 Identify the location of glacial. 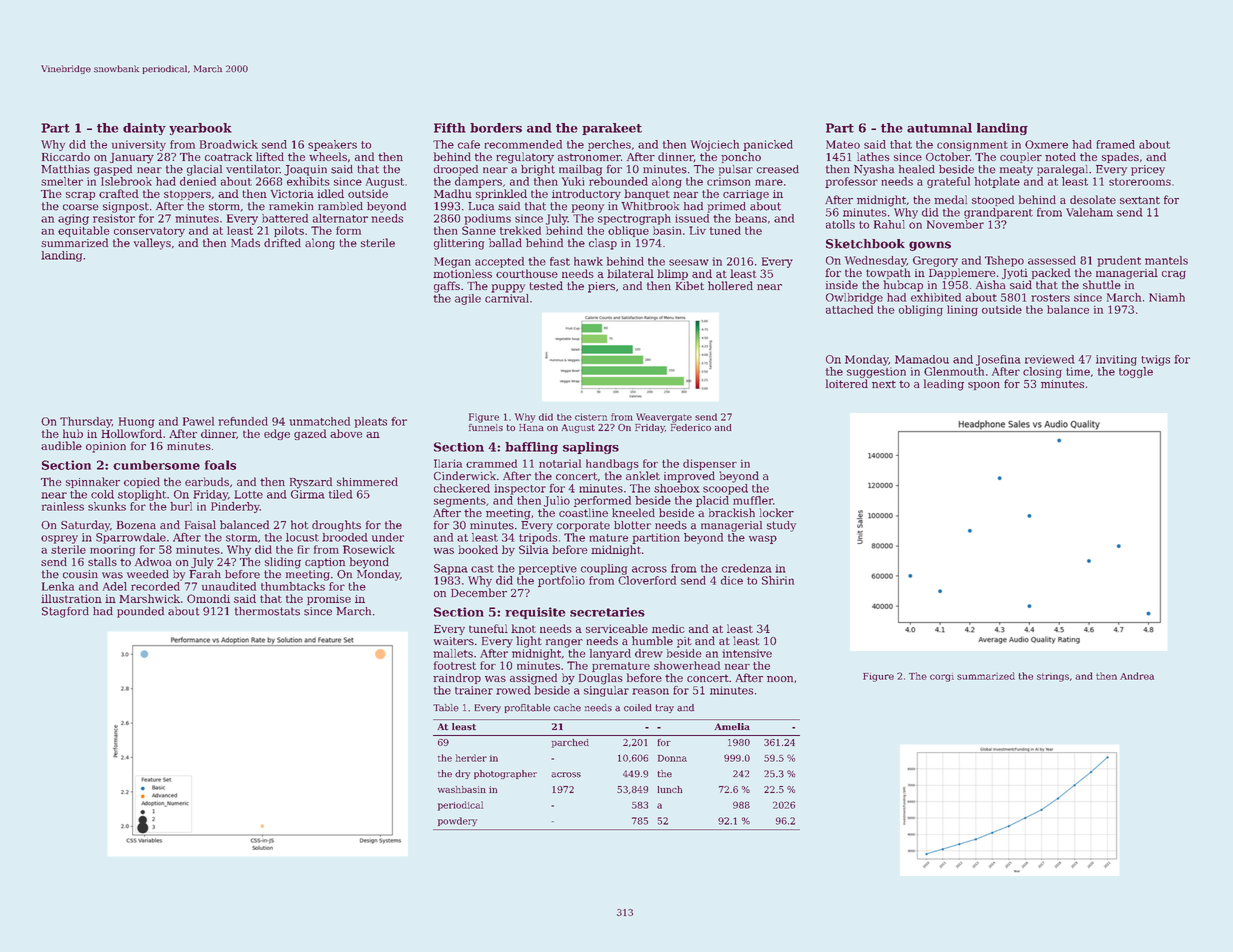
(204, 170).
